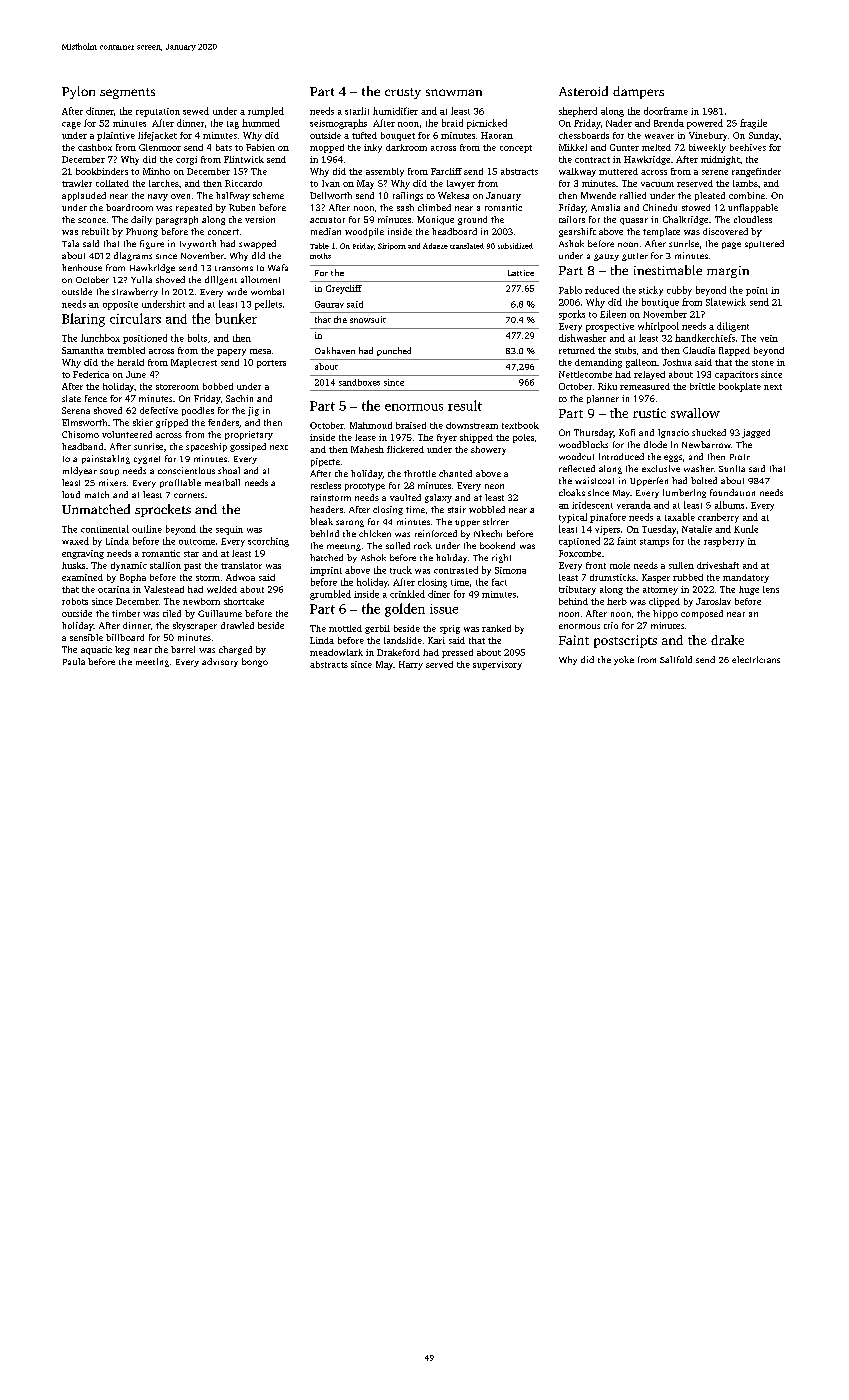  I want to click on inestimable, so click(668, 270).
